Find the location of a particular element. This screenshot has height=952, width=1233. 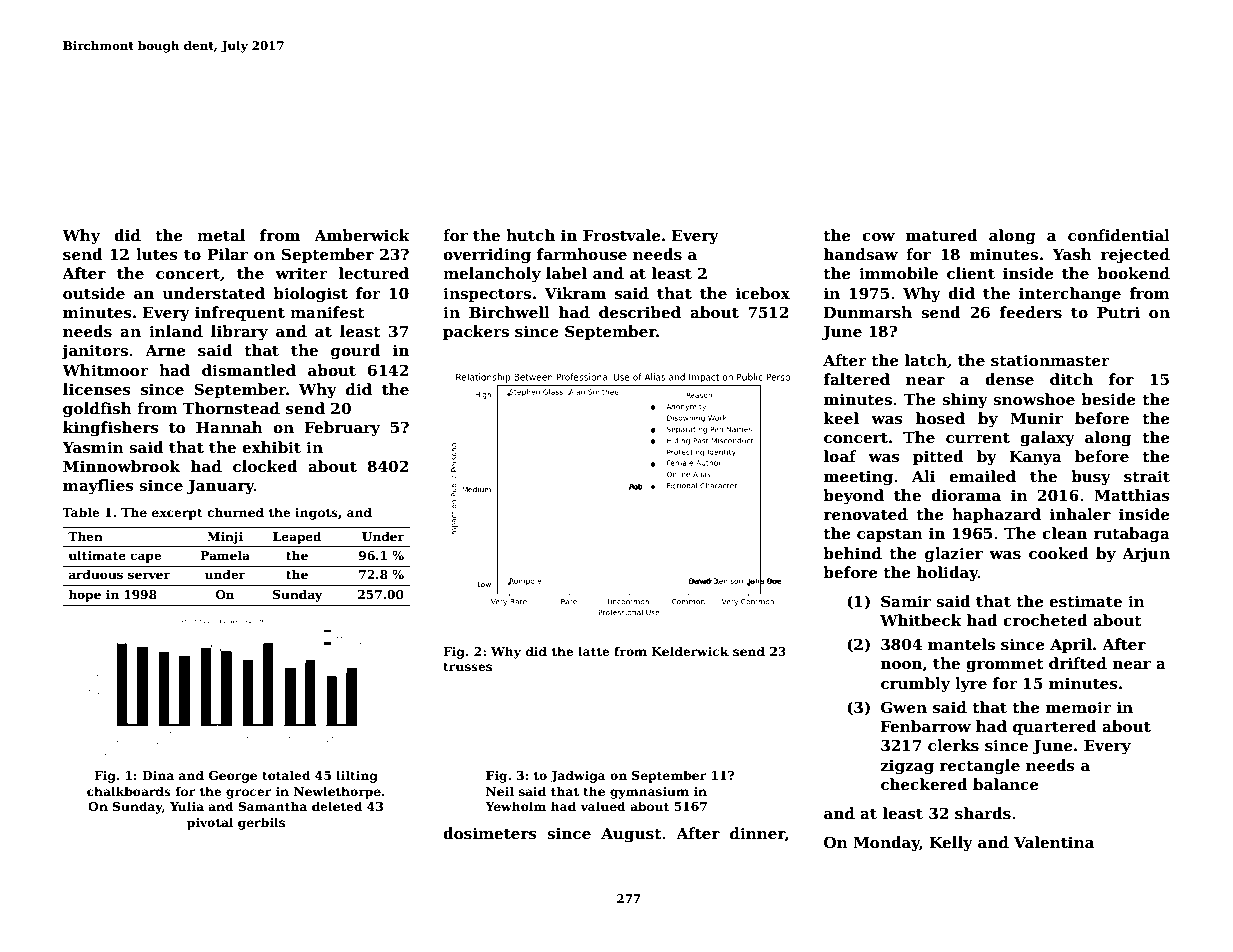

noon is located at coordinates (902, 666).
